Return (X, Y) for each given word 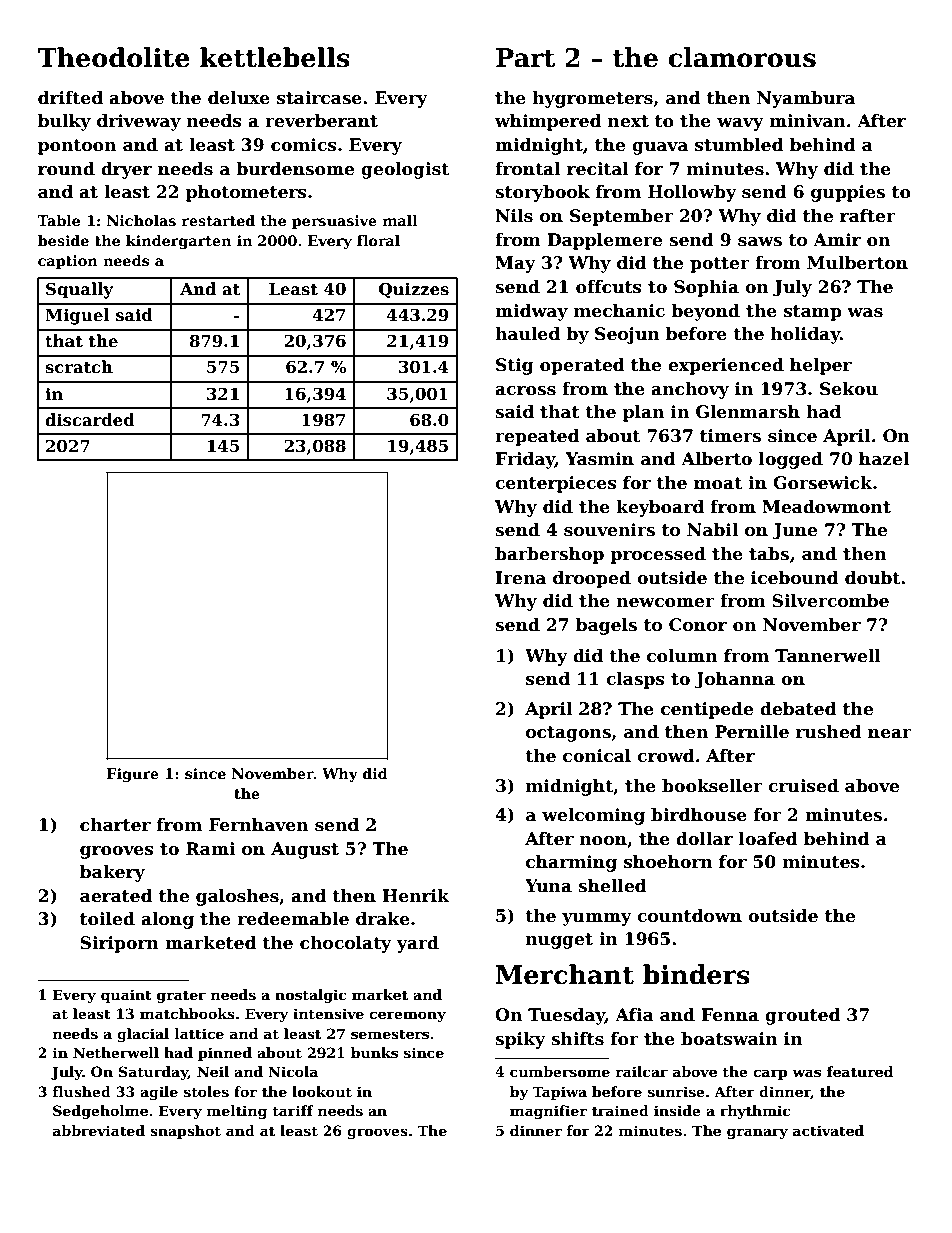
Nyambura (806, 99)
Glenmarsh (748, 412)
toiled (107, 919)
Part (525, 58)
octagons (568, 734)
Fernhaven (258, 825)
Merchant (565, 974)
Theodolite (114, 57)
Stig (515, 366)
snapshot (185, 1132)
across (525, 391)
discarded (90, 420)
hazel (884, 459)
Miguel (77, 316)
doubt (872, 578)
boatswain (729, 1039)
